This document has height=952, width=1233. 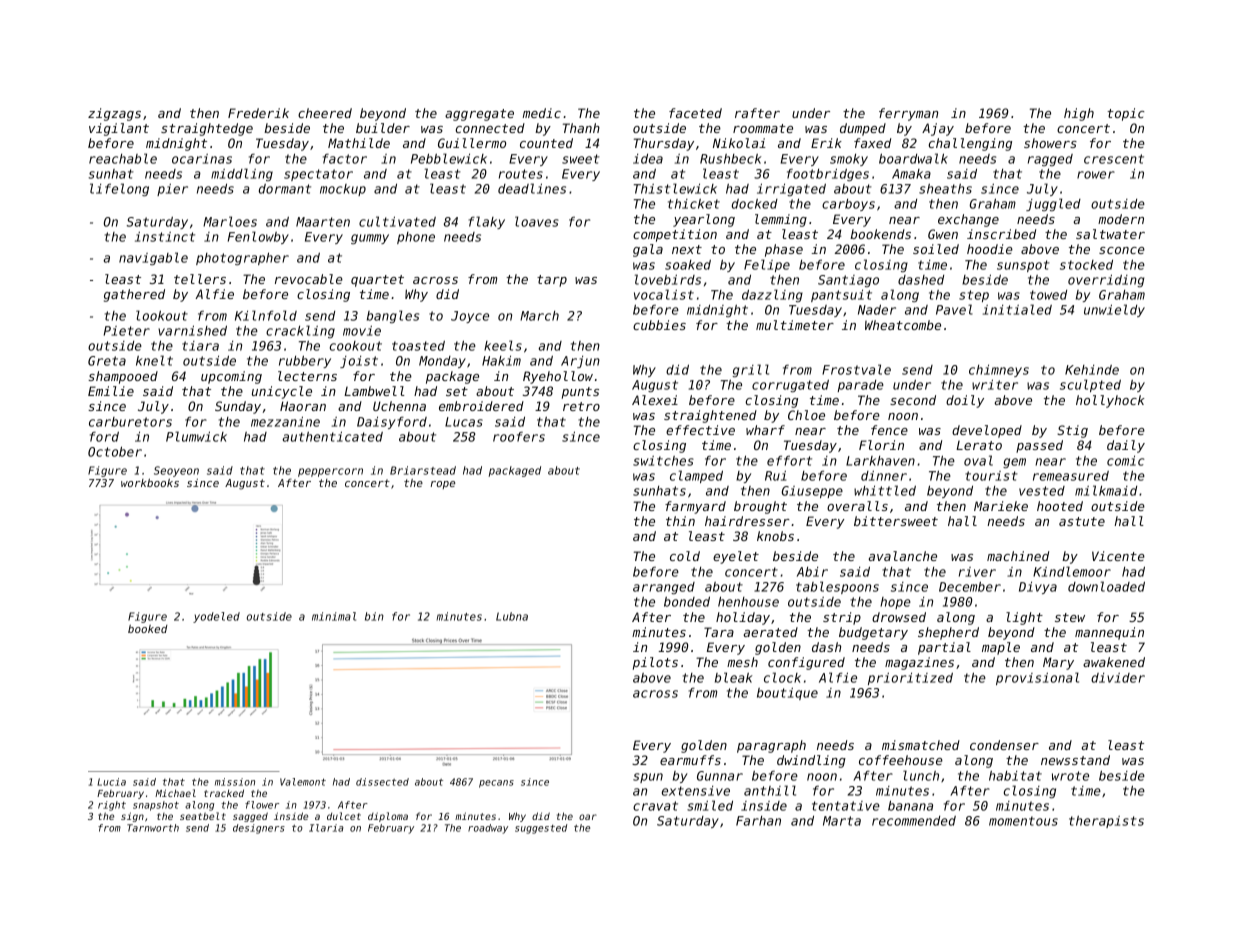 I want to click on anthill, so click(x=770, y=790).
